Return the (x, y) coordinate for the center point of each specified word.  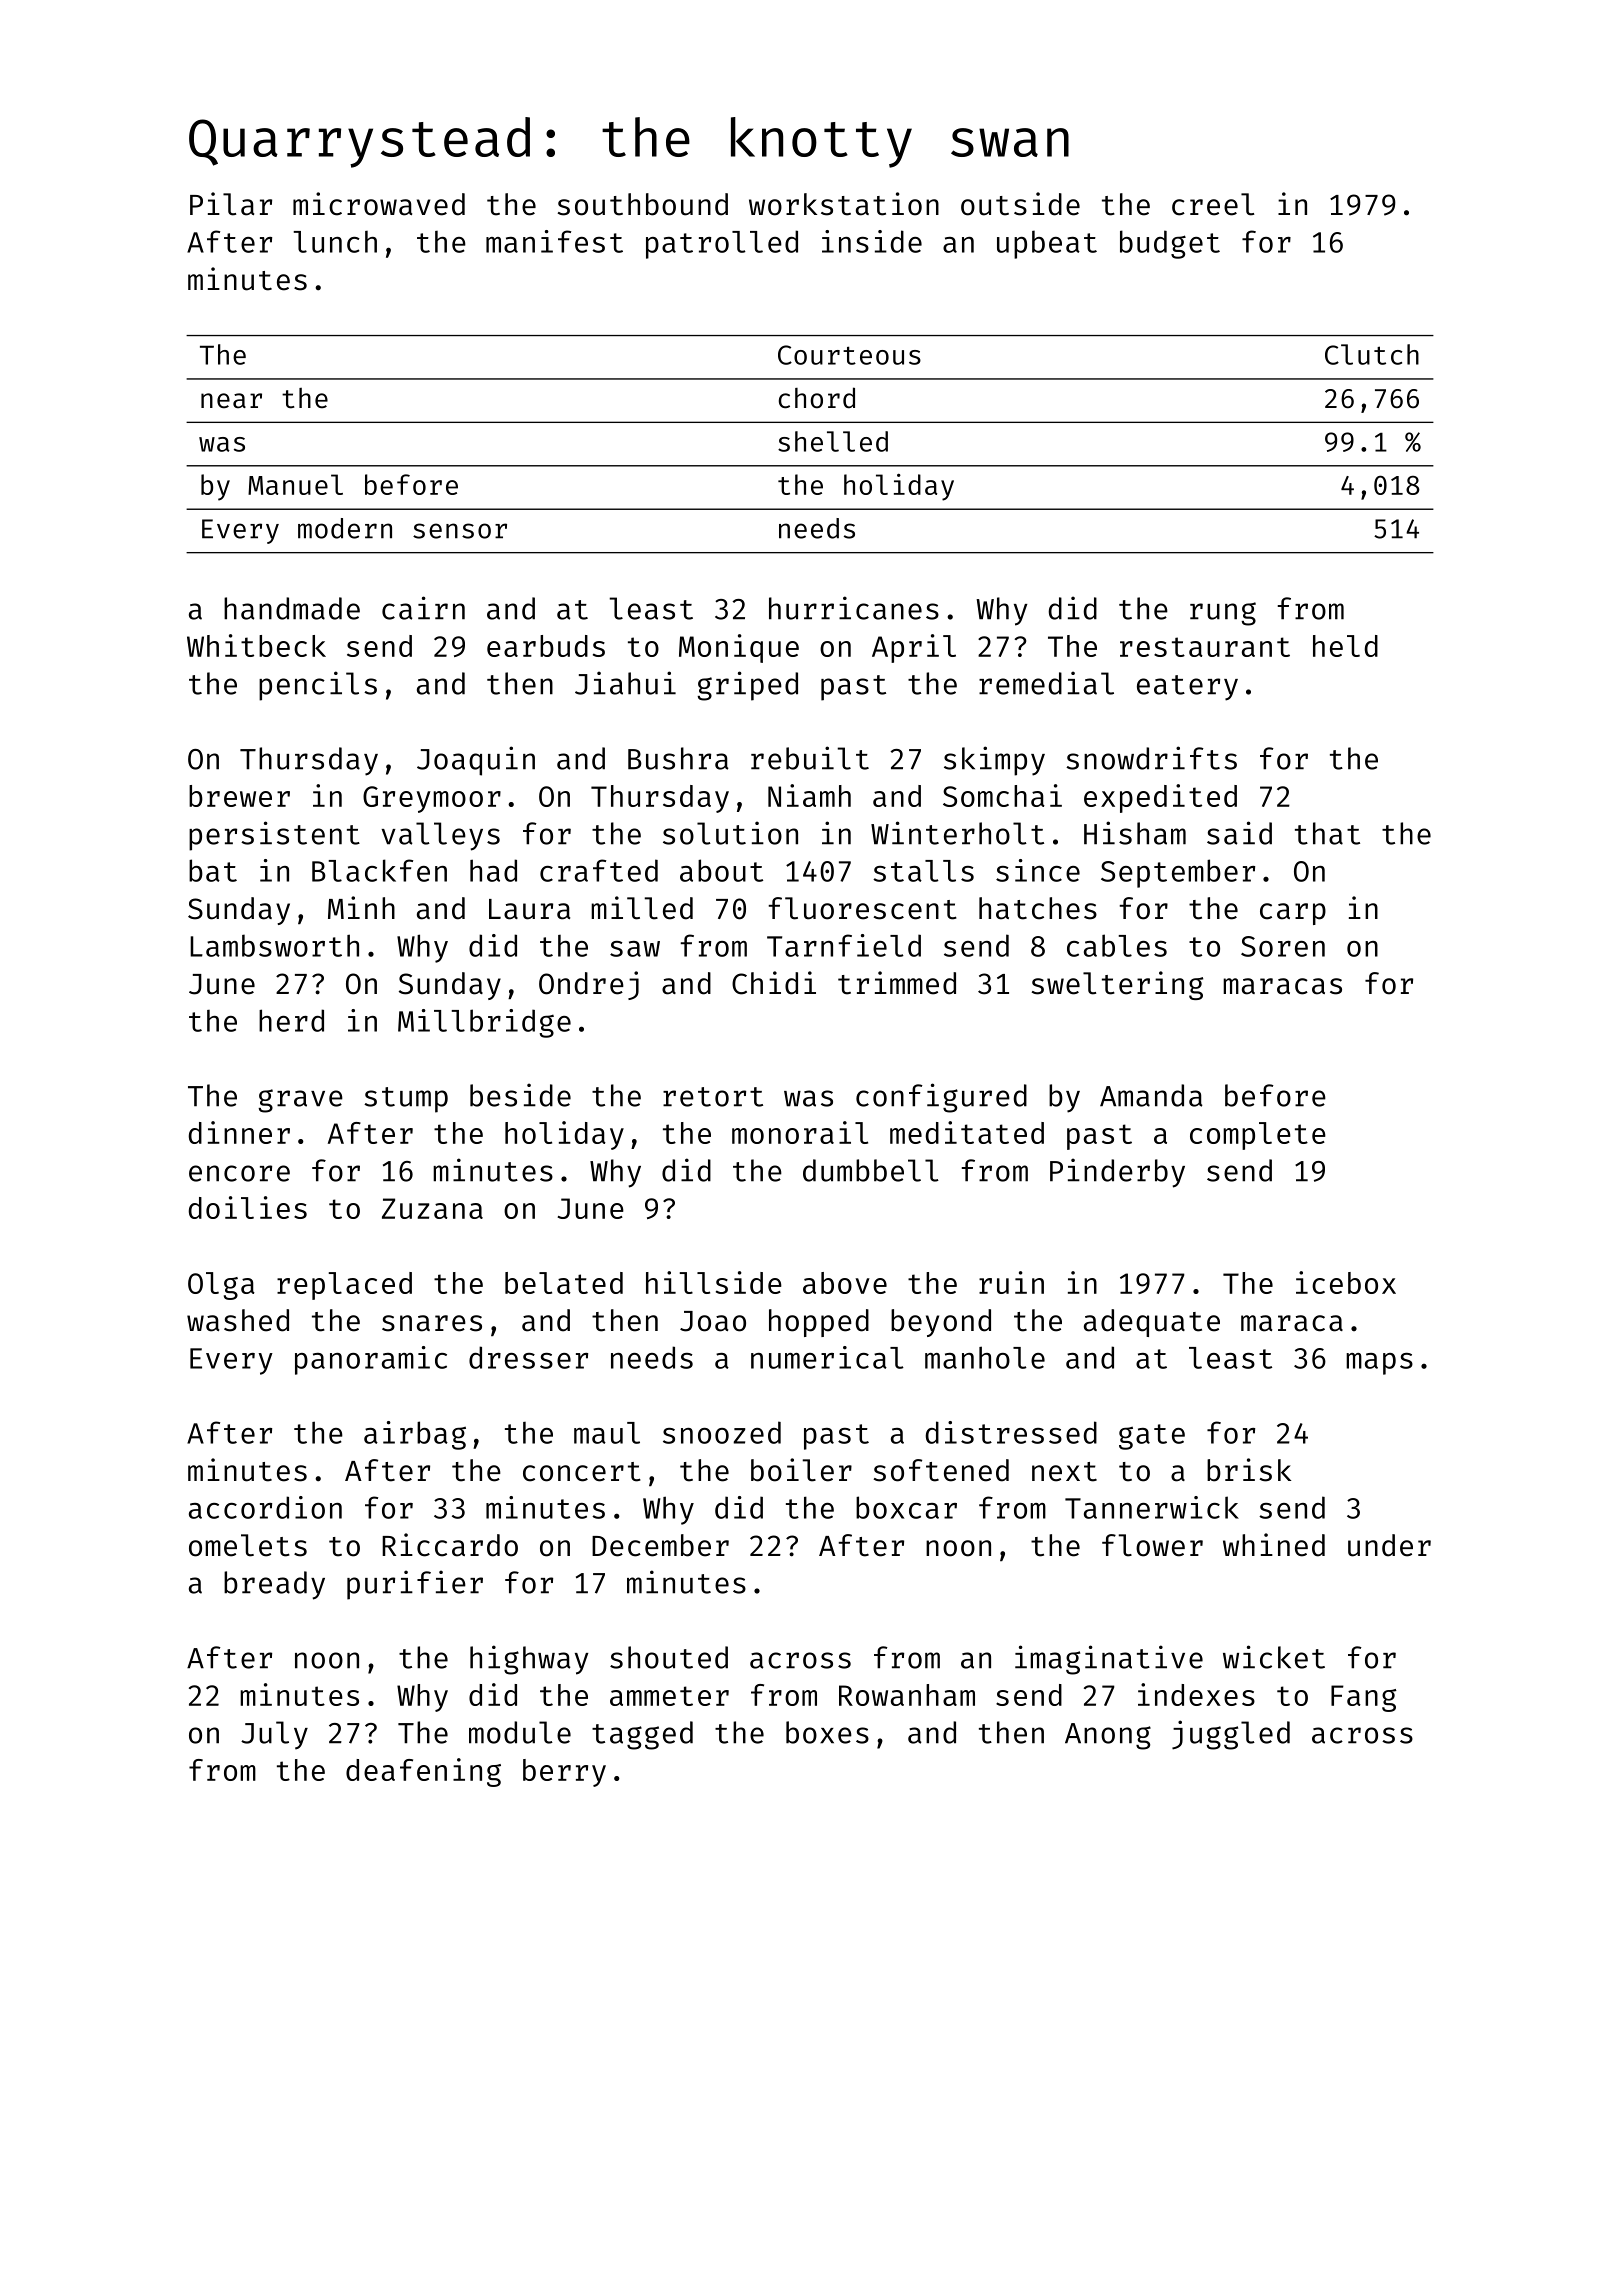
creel (1213, 204)
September (1178, 873)
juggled (1231, 1735)
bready (274, 1585)
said (1239, 833)
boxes (827, 1732)
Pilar (231, 204)
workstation (844, 204)
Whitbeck (256, 645)
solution (730, 833)
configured (941, 1098)
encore (239, 1173)
